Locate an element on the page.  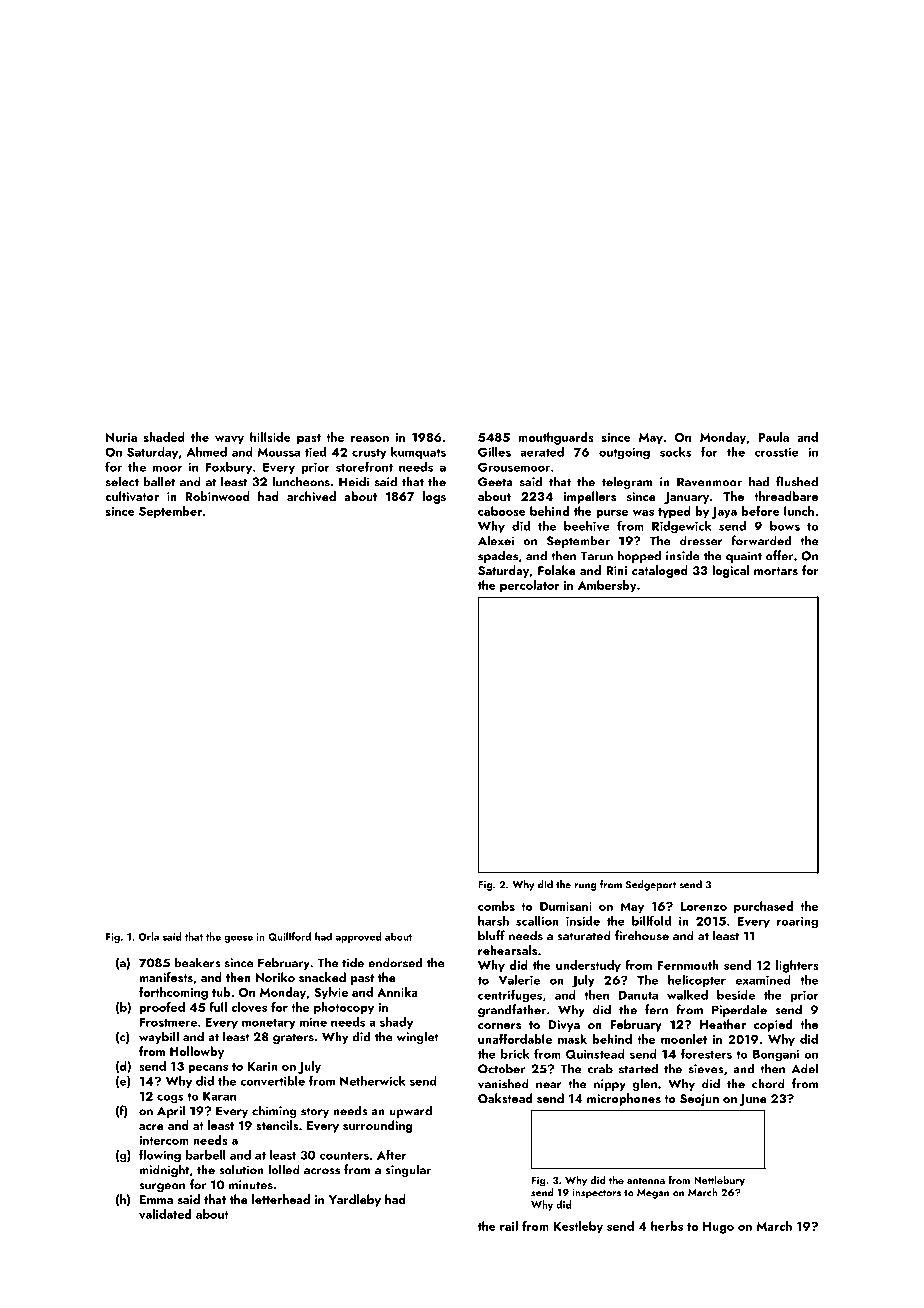
combs is located at coordinates (496, 906).
